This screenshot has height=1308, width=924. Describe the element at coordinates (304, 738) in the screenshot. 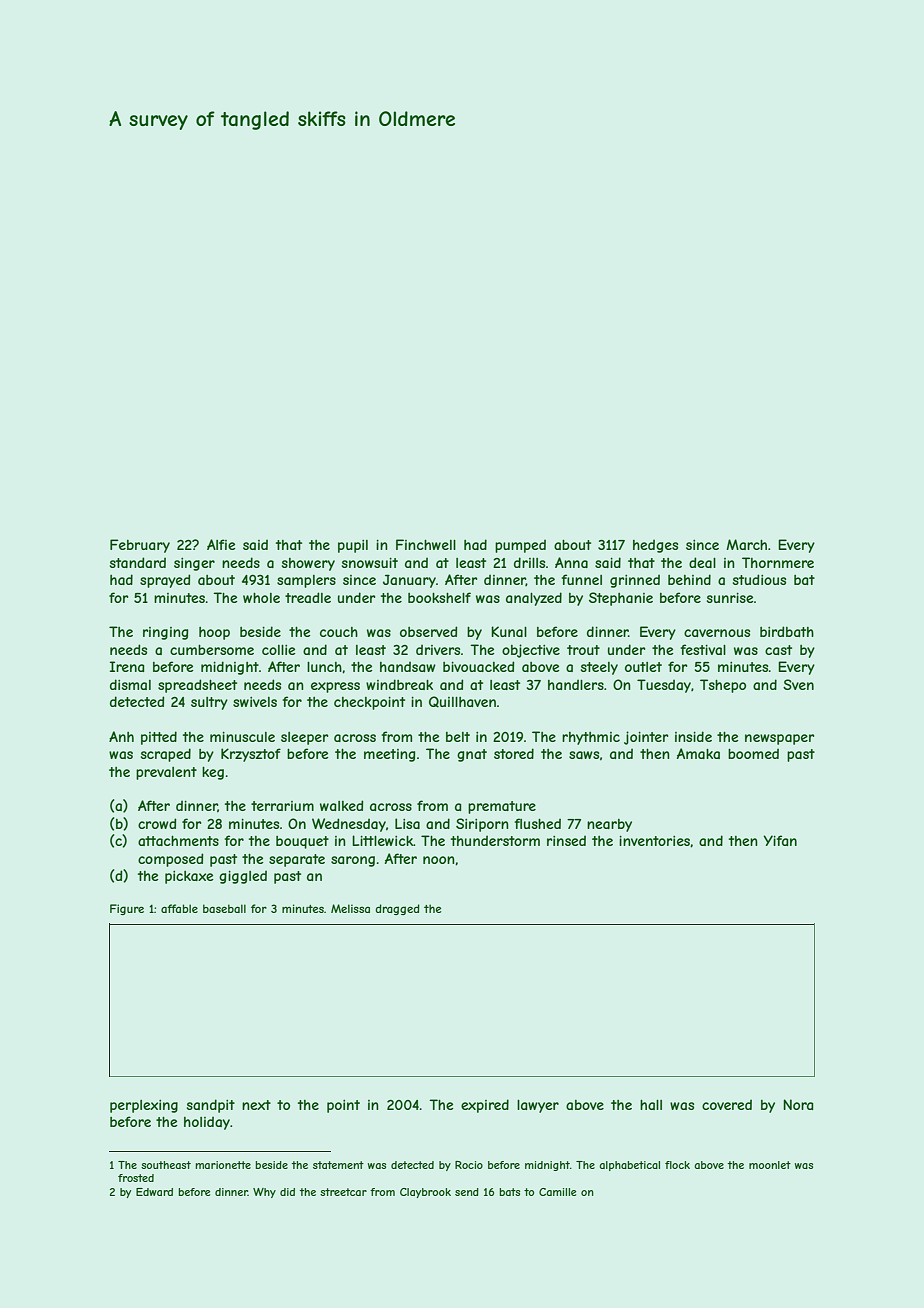

I see `sleeper` at that location.
